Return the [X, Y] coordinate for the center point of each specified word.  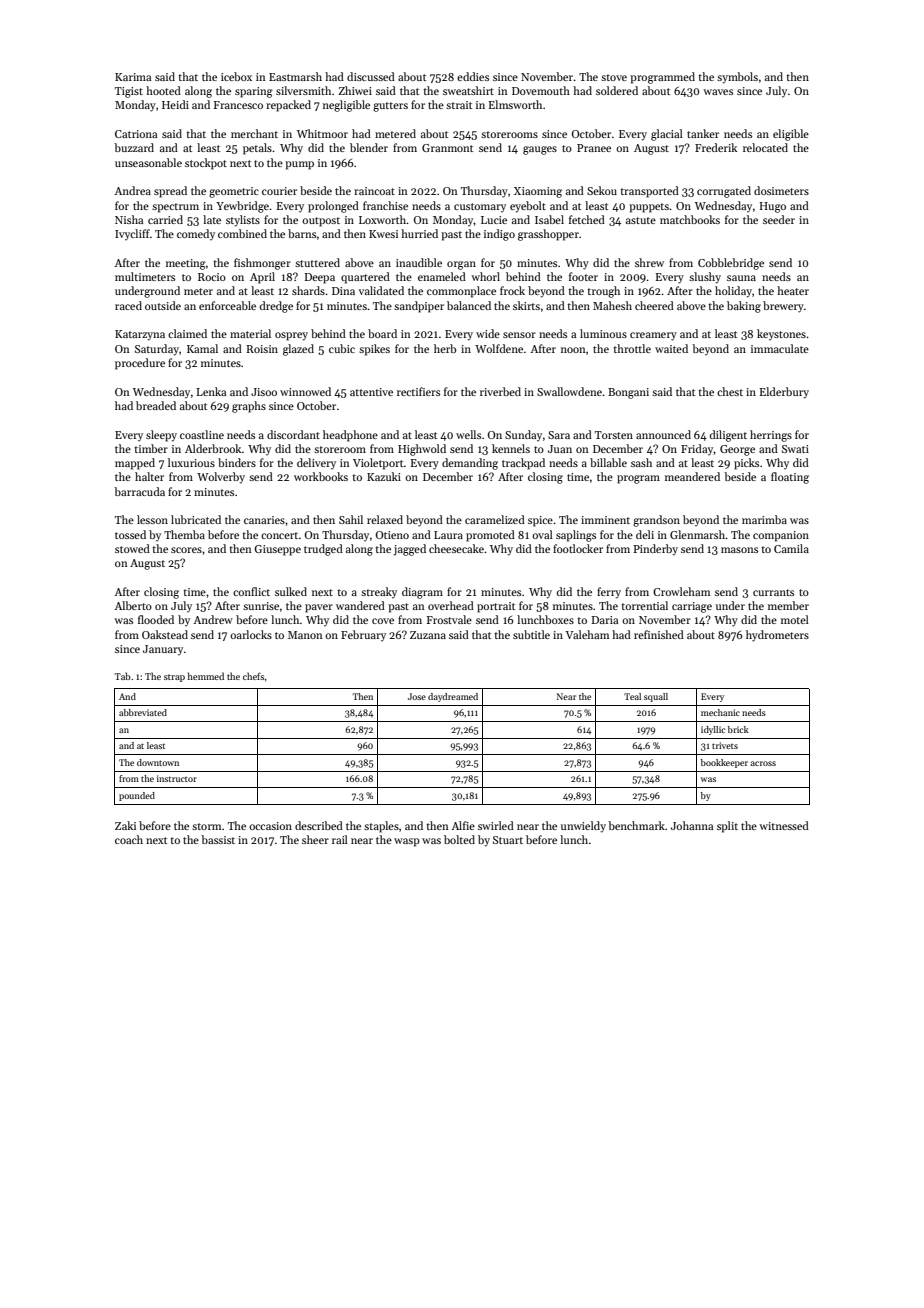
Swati [795, 449]
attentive [371, 392]
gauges [540, 150]
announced [663, 434]
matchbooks [690, 219]
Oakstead [165, 634]
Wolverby [221, 478]
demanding [470, 464]
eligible [791, 135]
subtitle [531, 634]
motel [795, 619]
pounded [137, 796]
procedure [140, 364]
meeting [186, 264]
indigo [499, 235]
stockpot [206, 164]
